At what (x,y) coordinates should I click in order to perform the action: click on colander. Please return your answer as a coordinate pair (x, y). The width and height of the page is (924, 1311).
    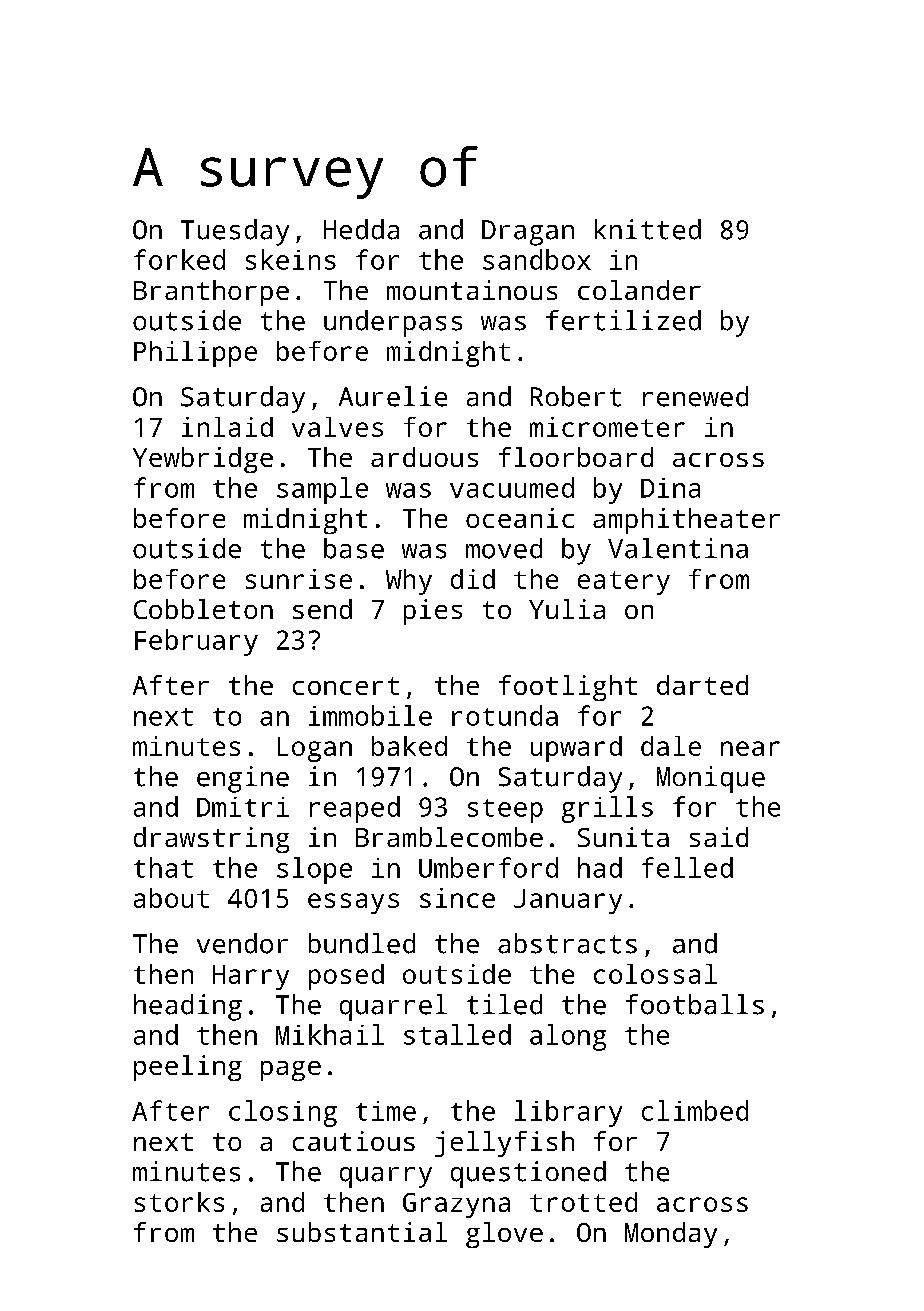
    Looking at the image, I should click on (639, 290).
